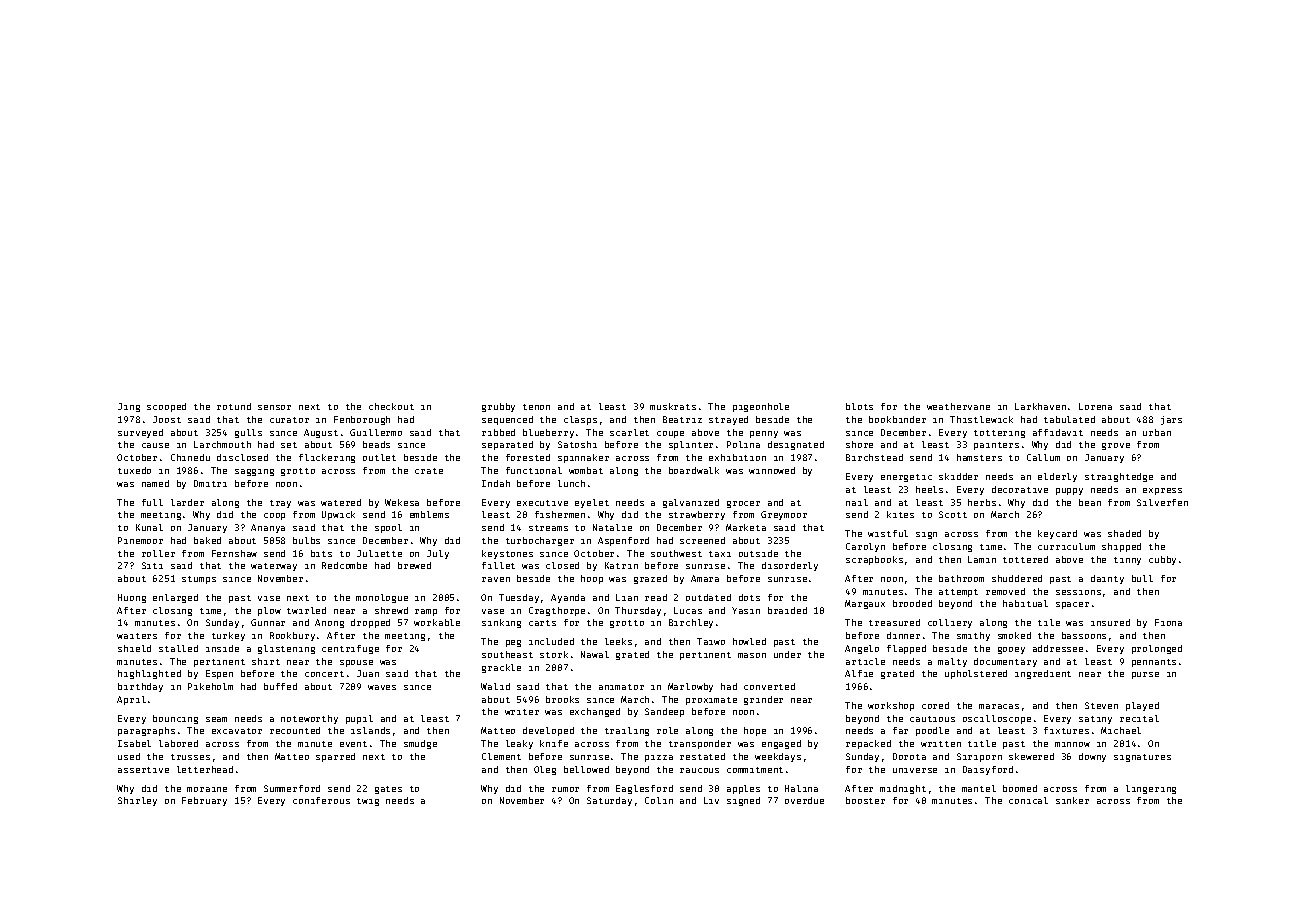 The height and width of the screenshot is (924, 1308). Describe the element at coordinates (743, 789) in the screenshot. I see `apples` at that location.
